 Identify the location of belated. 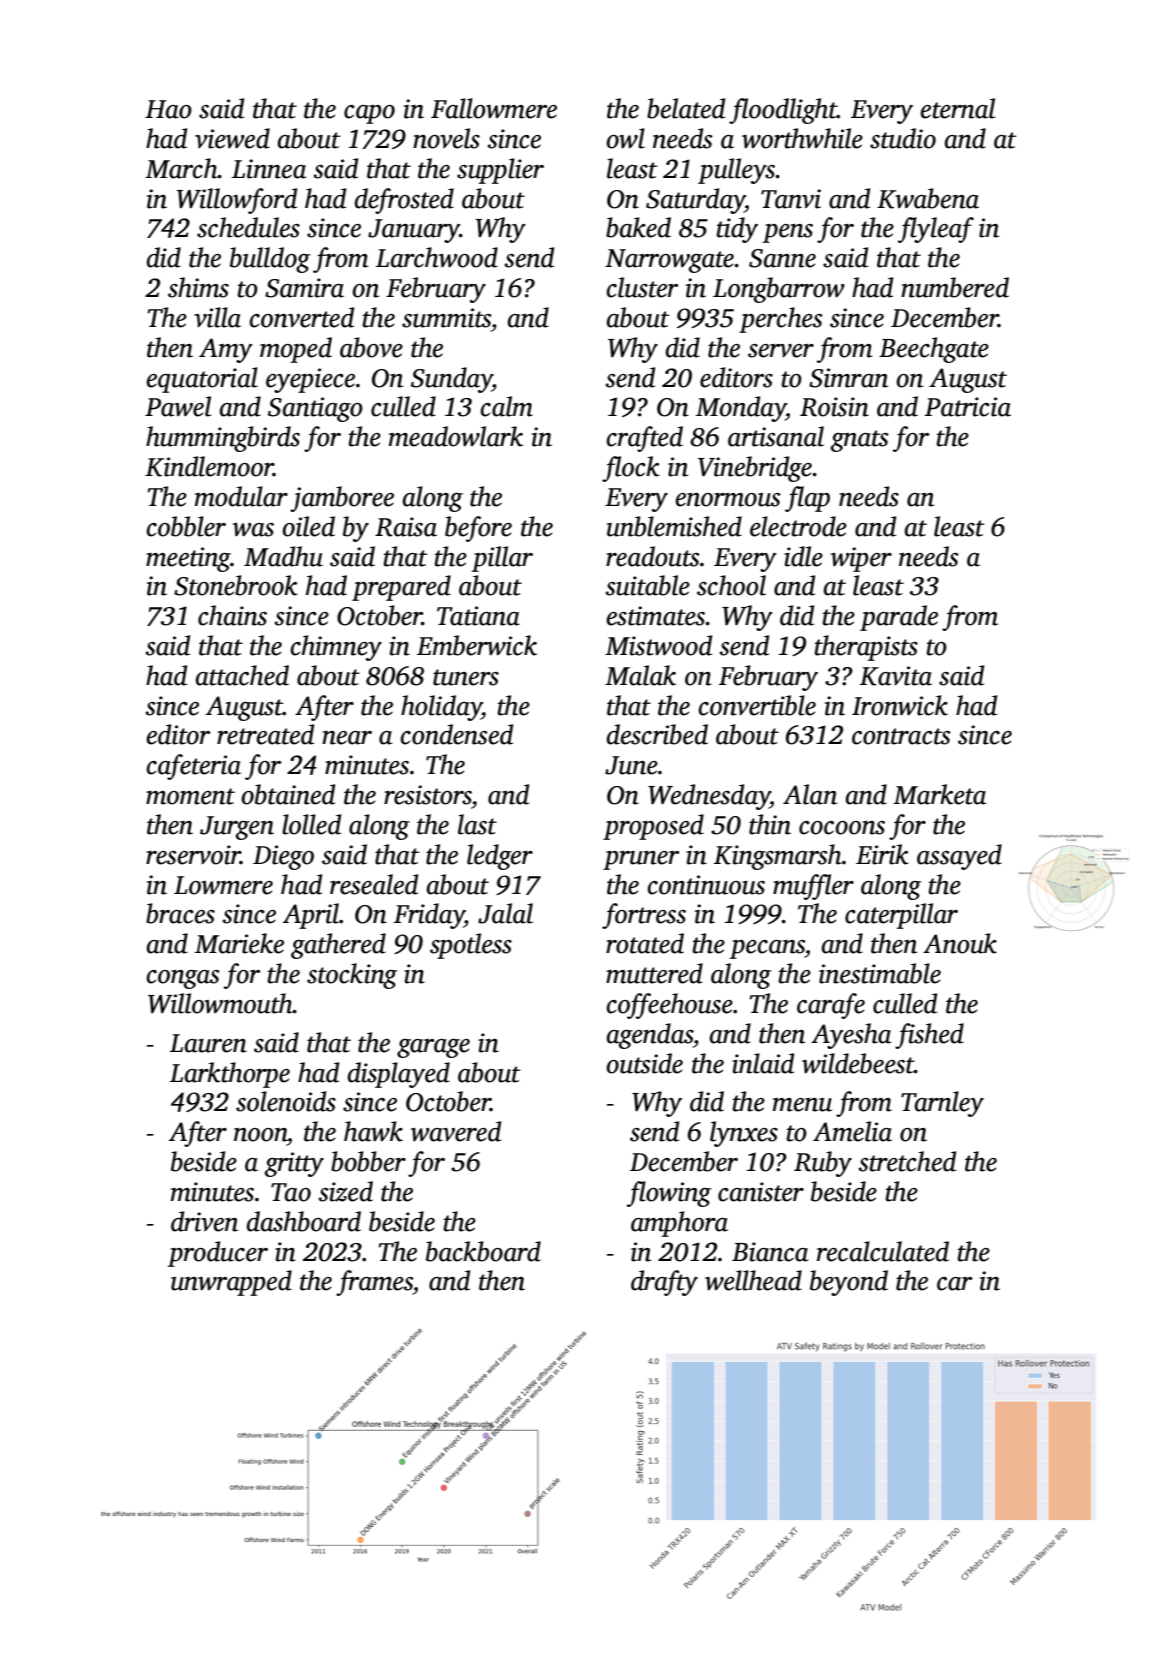
(686, 108).
